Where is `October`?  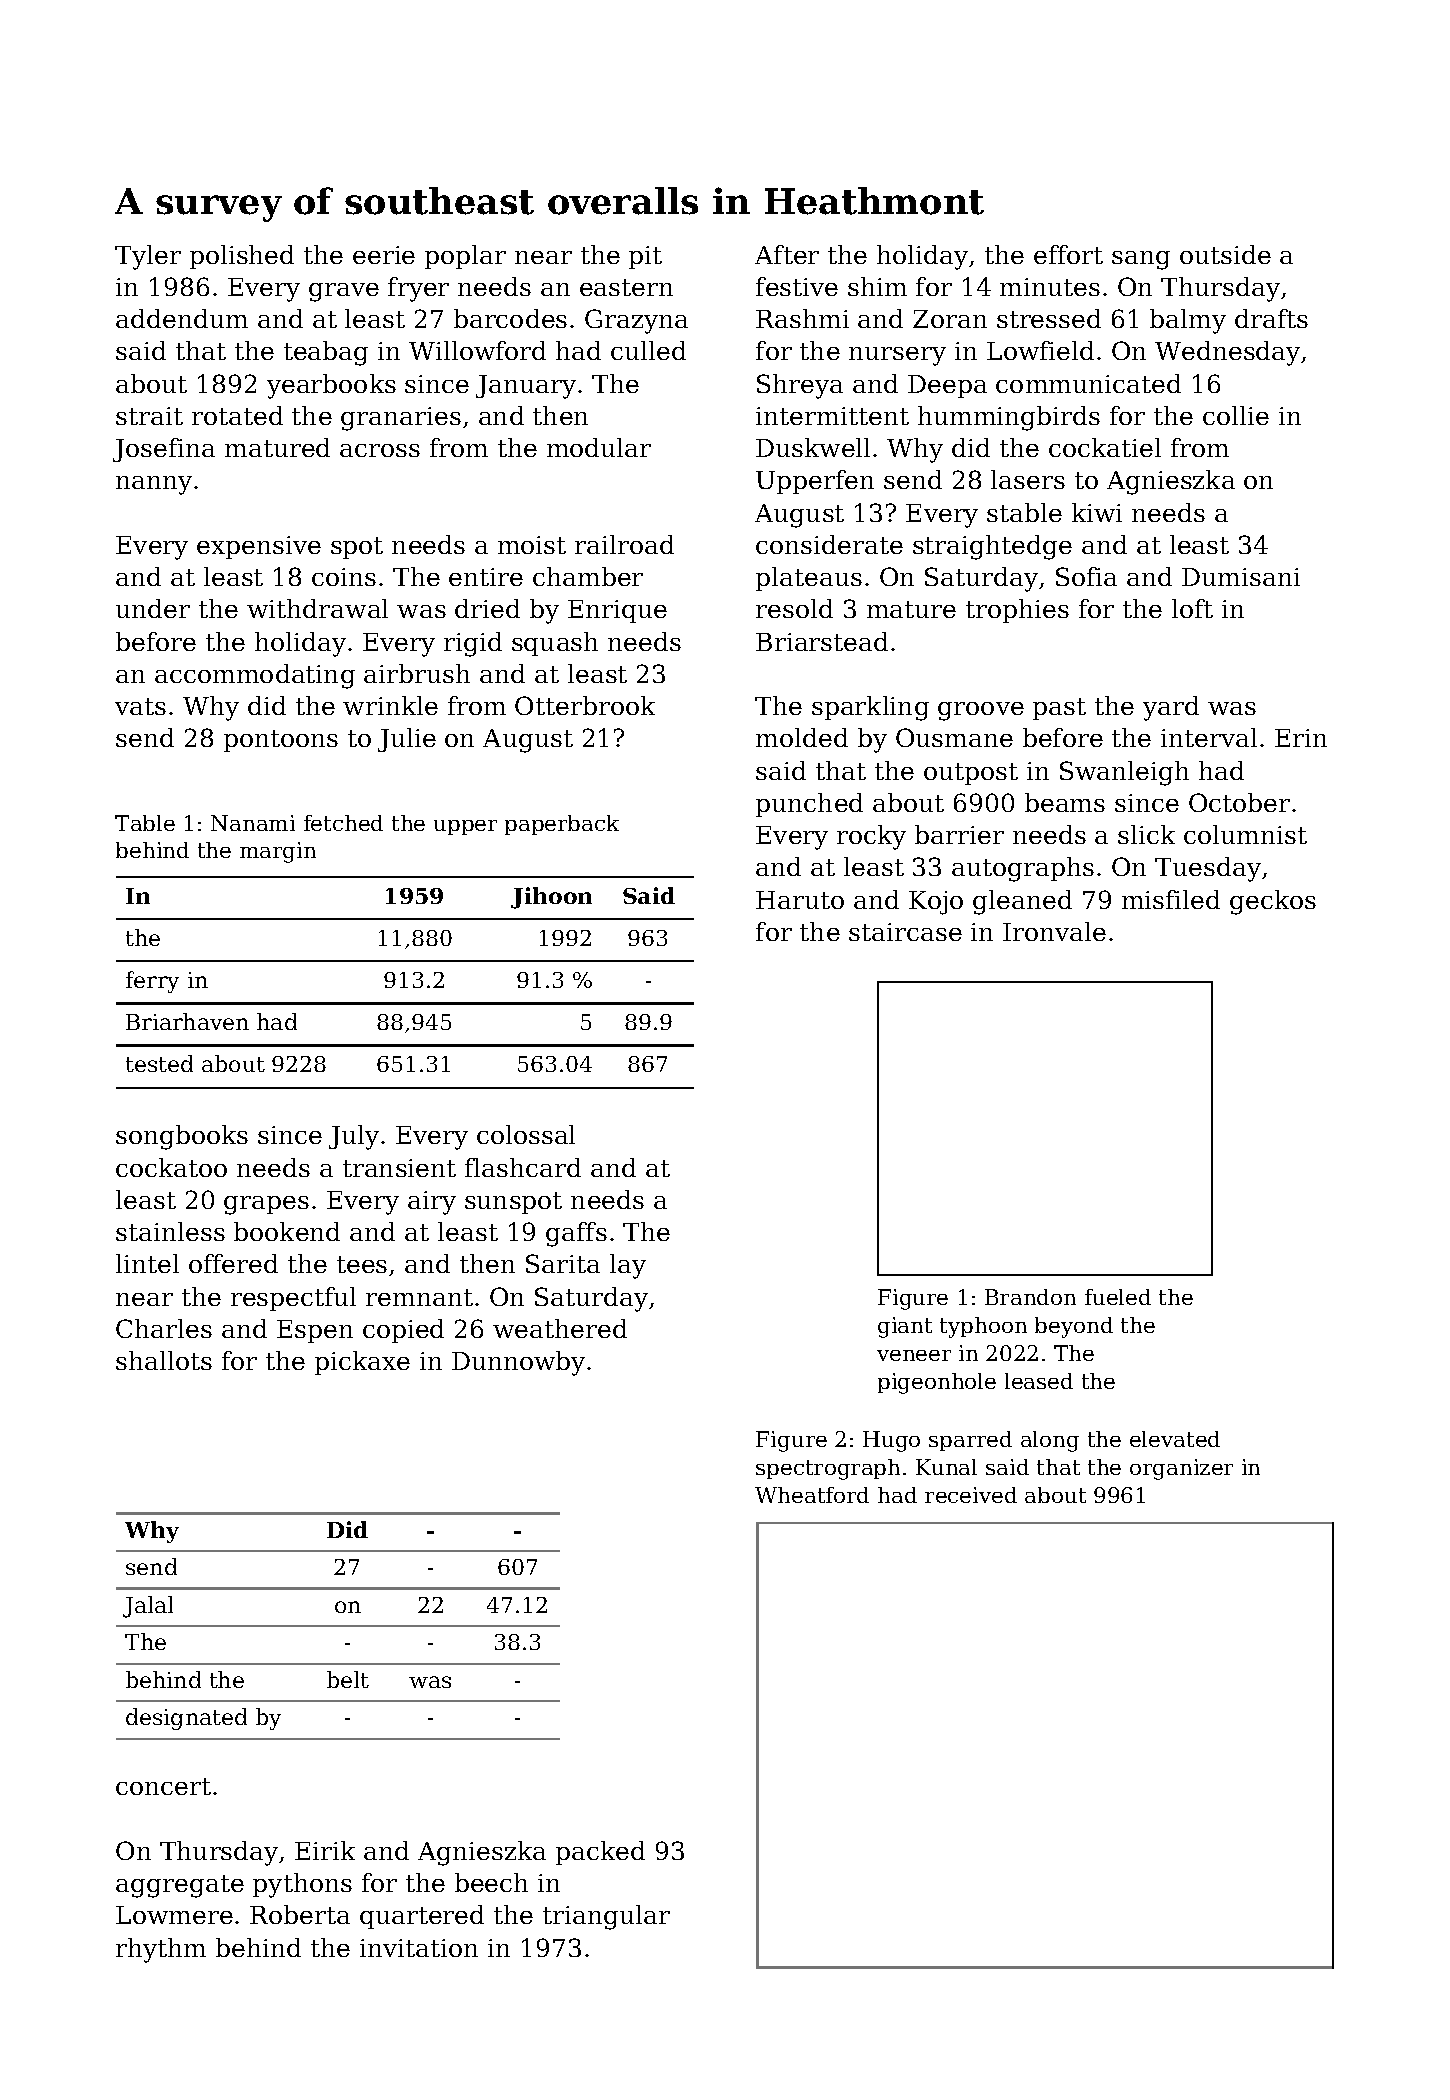
October is located at coordinates (1239, 802).
